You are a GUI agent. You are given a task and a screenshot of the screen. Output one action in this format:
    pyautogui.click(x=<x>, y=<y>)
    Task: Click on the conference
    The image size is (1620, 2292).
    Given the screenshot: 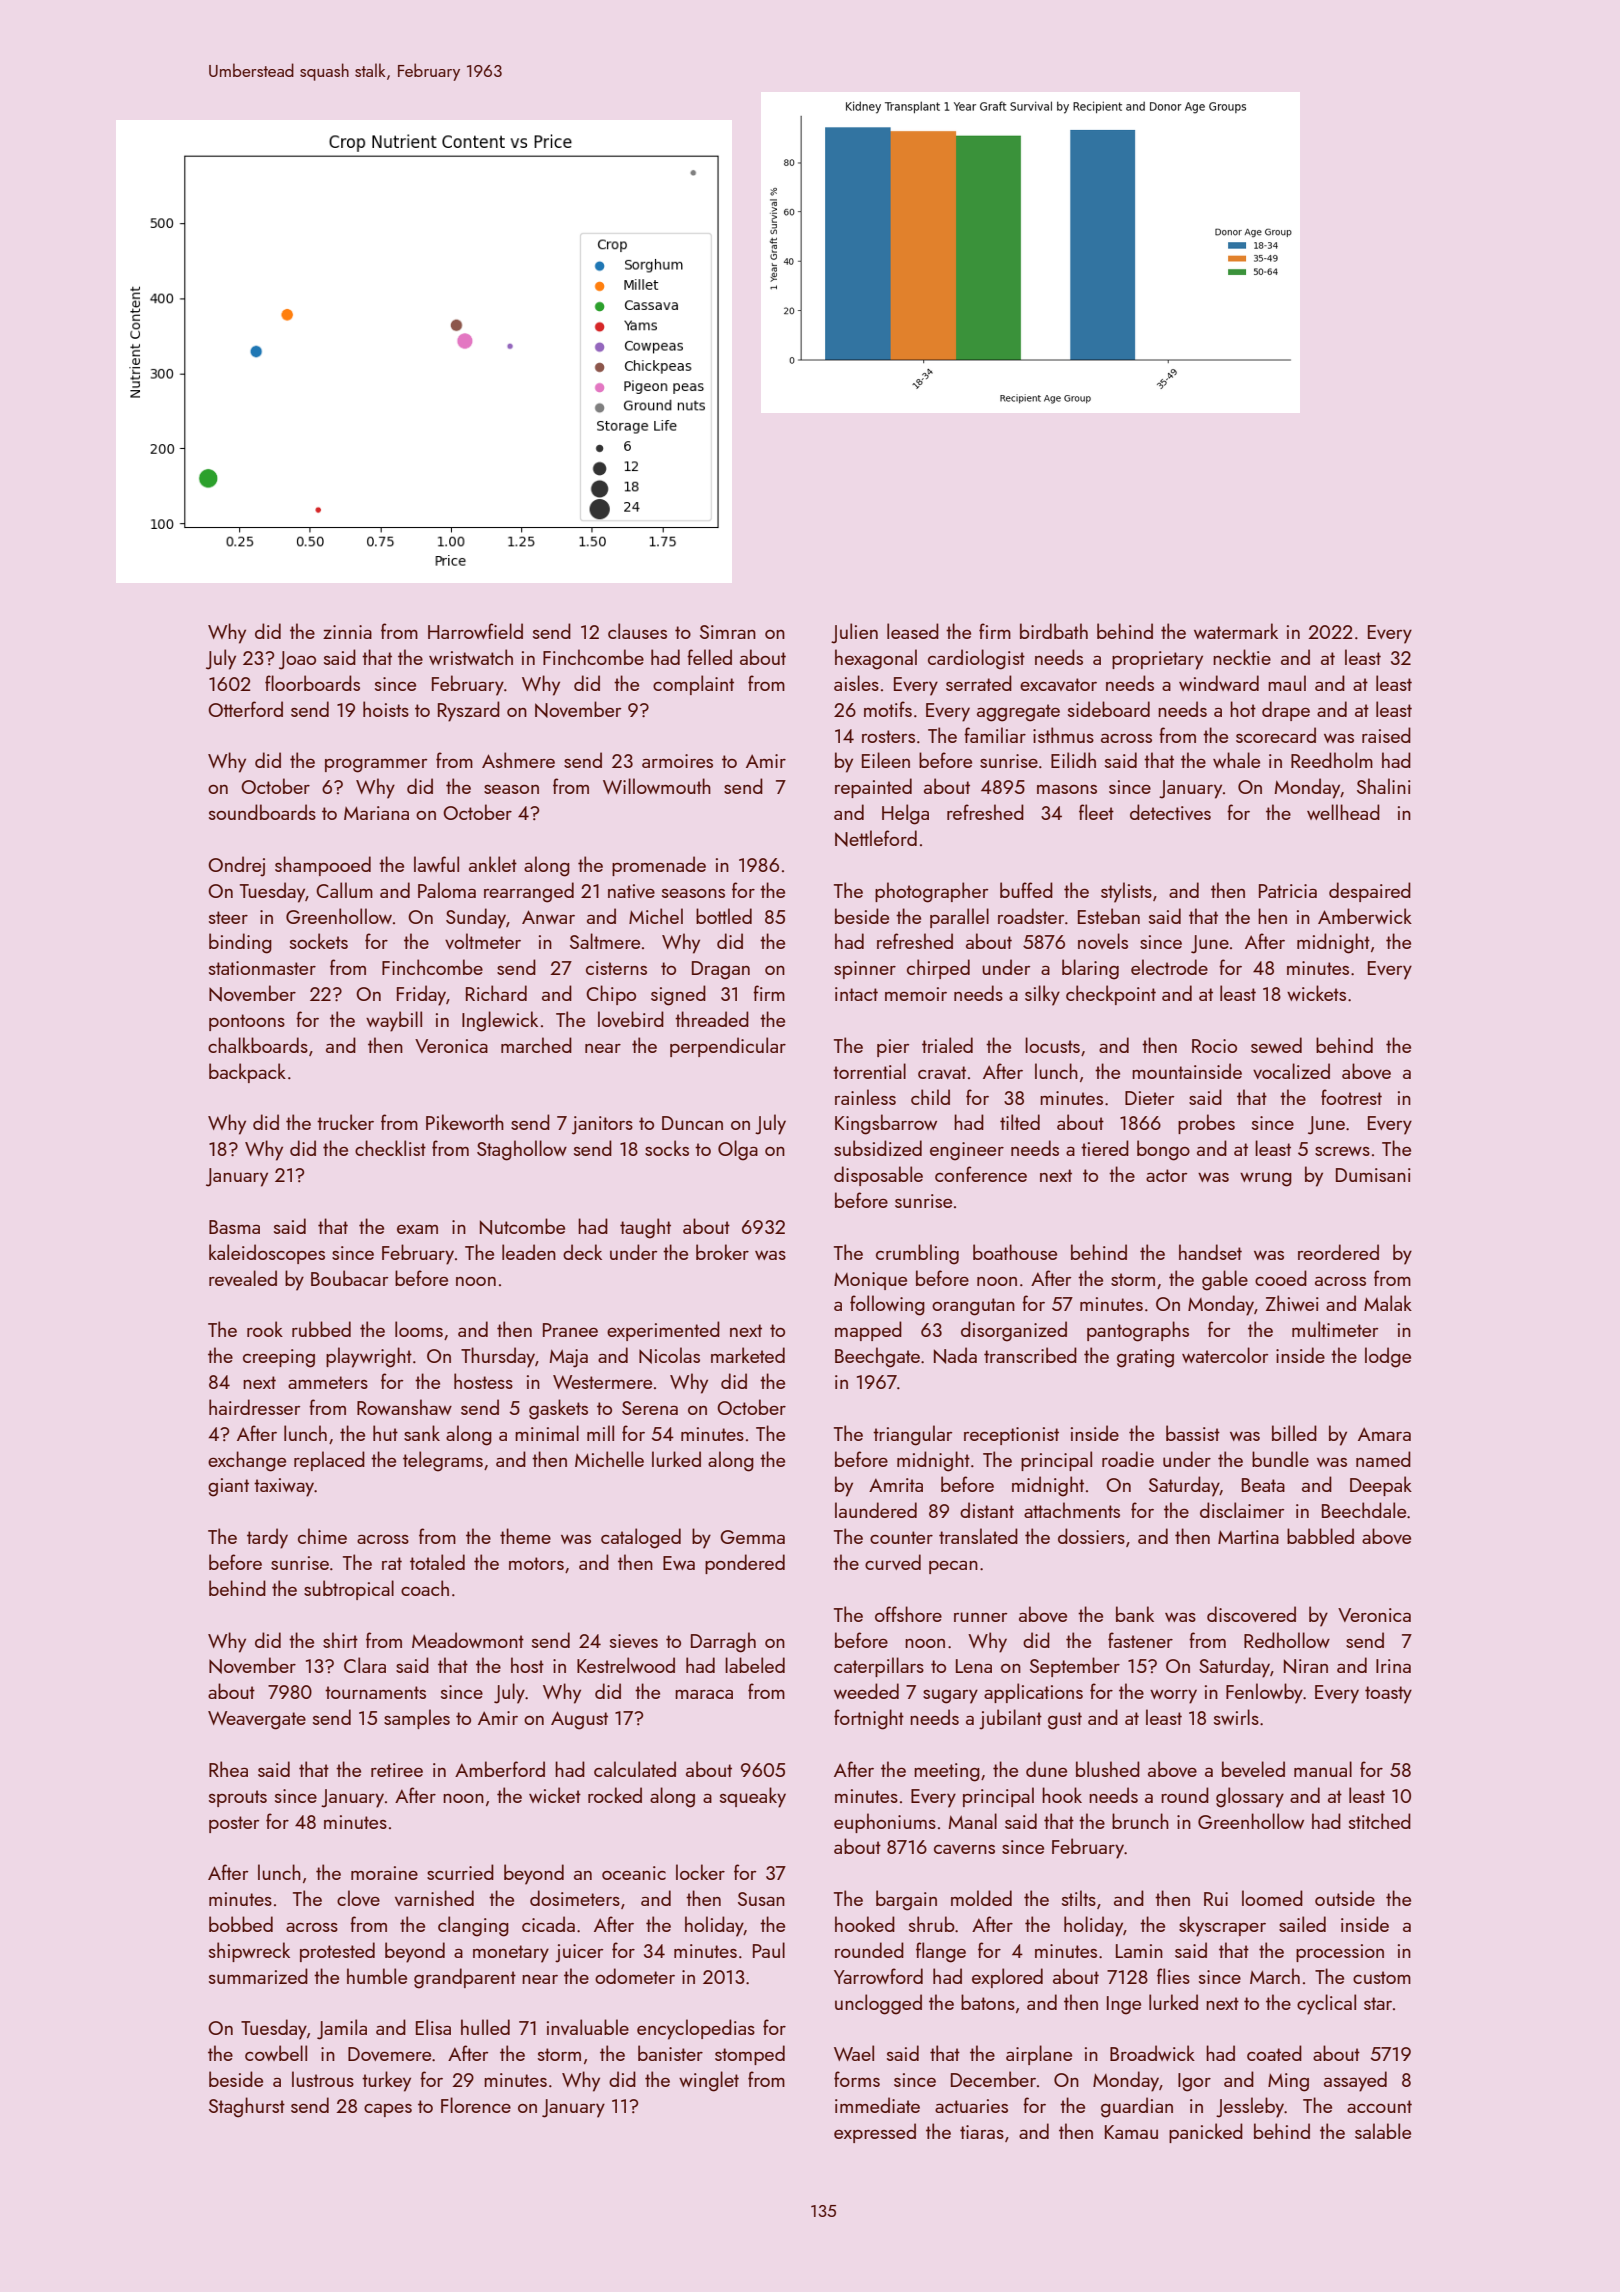 What is the action you would take?
    pyautogui.click(x=981, y=1174)
